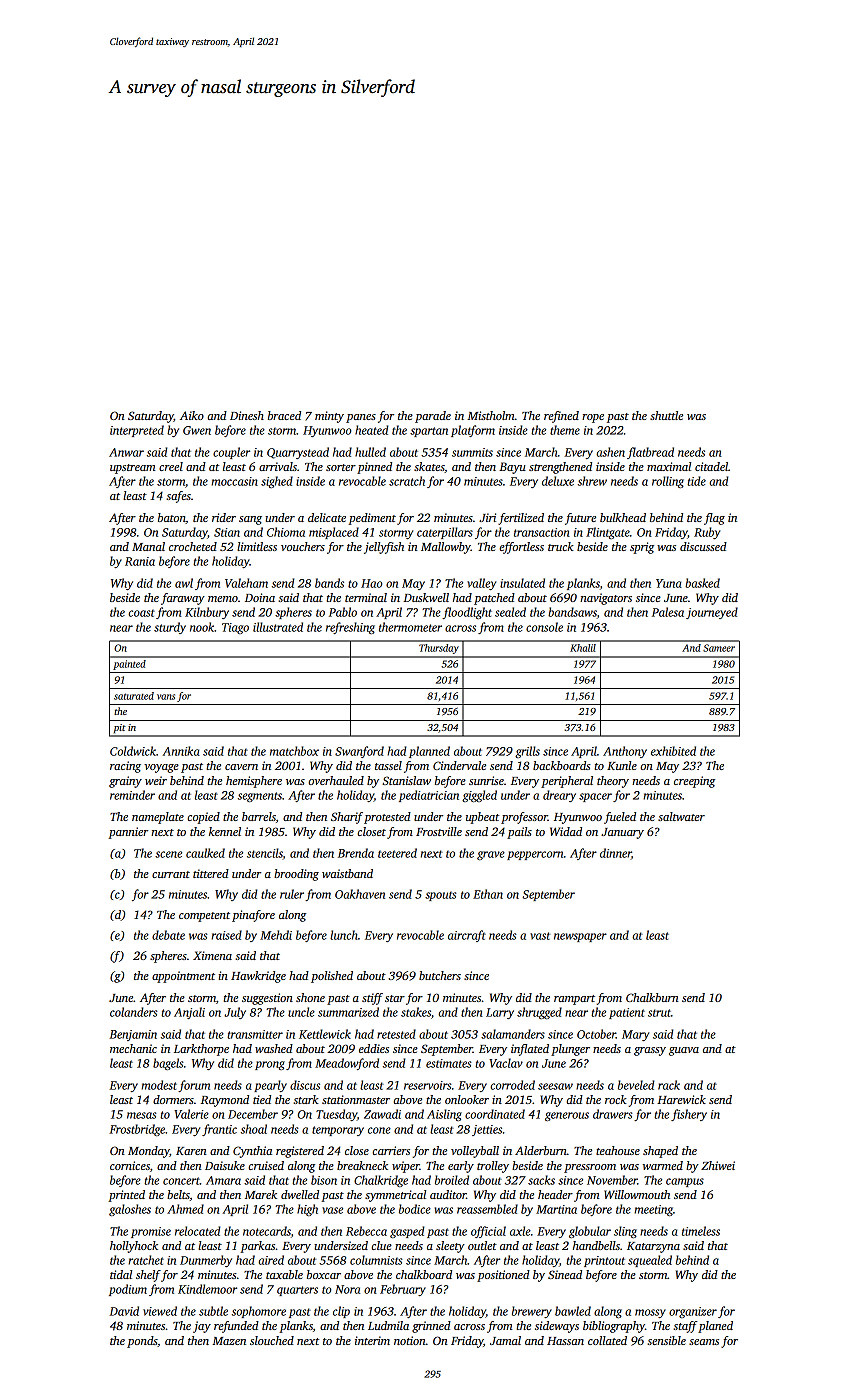 The height and width of the page is (1400, 849). I want to click on Chalkburn, so click(652, 997).
